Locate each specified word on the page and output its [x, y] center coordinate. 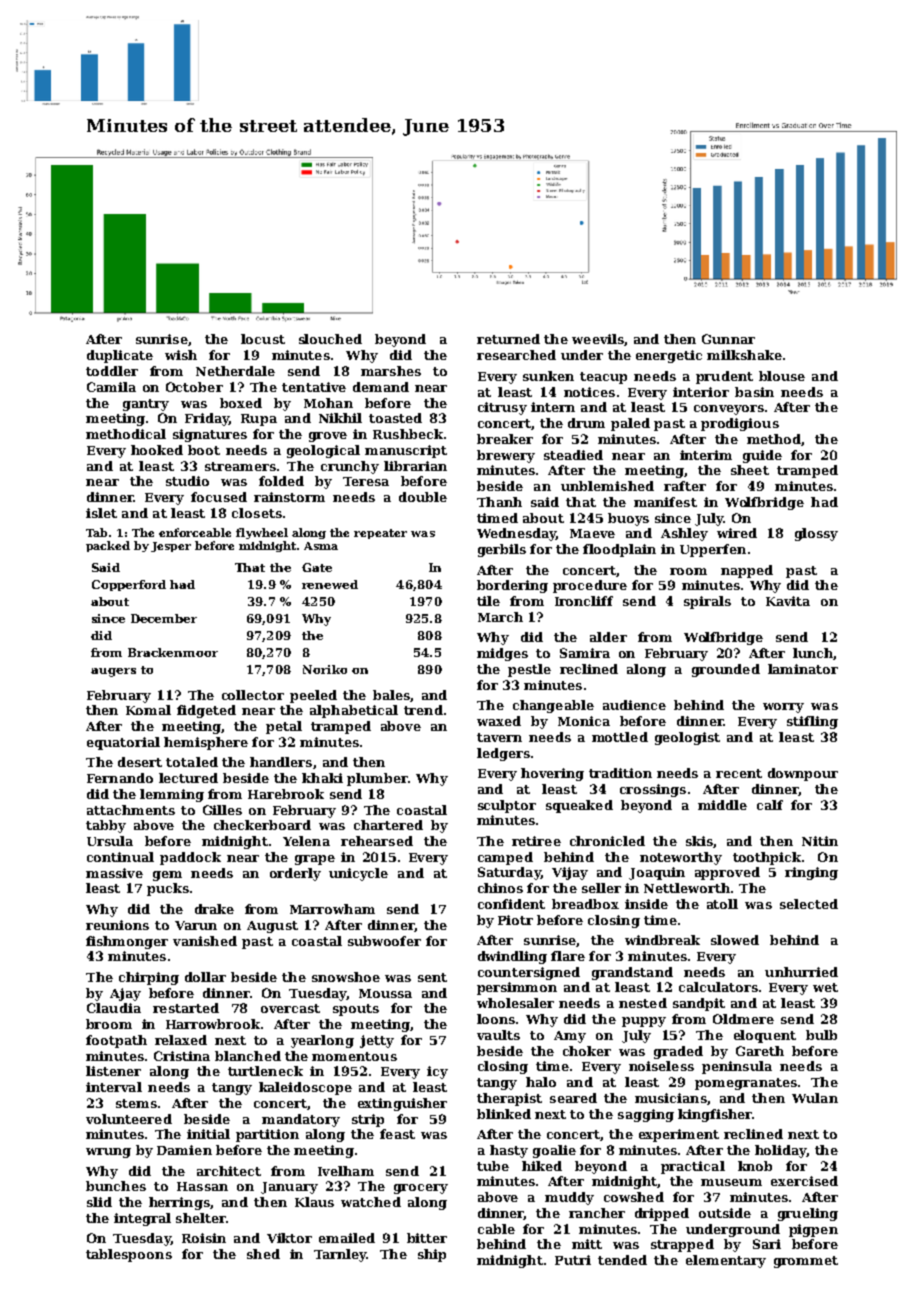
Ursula [110, 841]
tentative [314, 387]
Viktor [289, 1238]
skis [699, 841]
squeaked [579, 806]
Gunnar [728, 339]
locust [263, 339]
